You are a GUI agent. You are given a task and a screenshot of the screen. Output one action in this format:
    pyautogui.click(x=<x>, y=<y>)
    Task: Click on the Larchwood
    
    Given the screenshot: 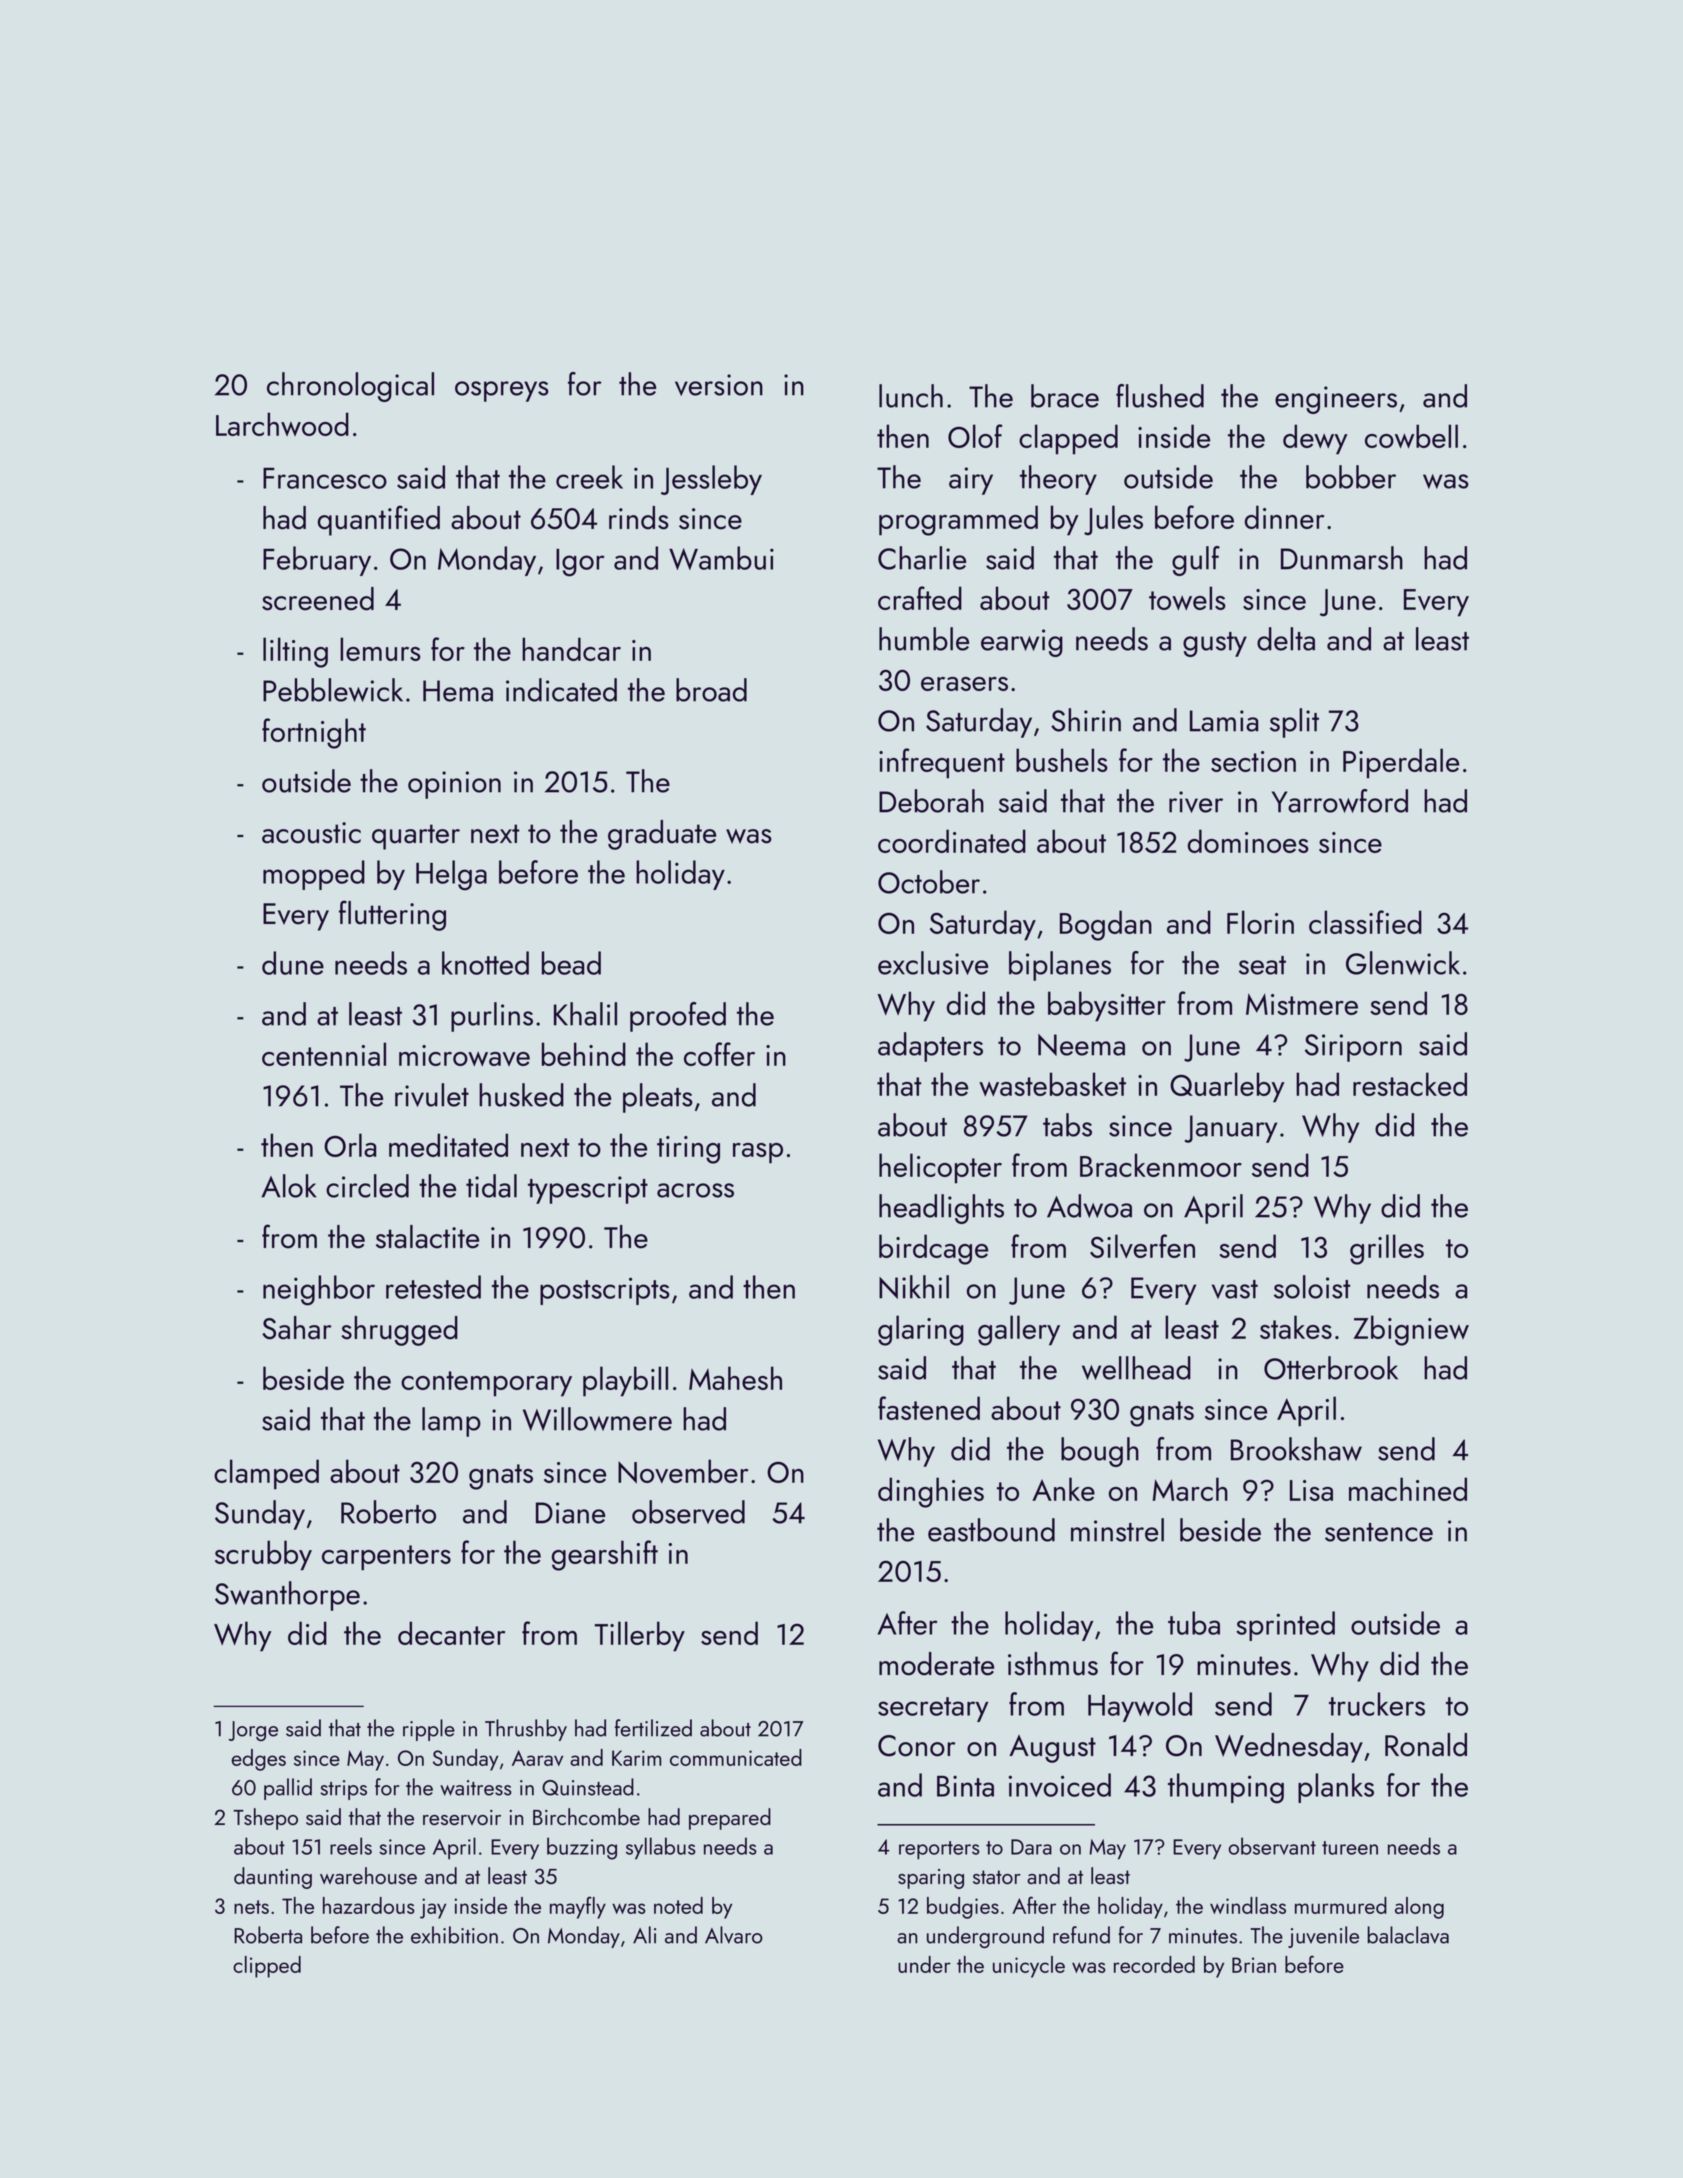 What is the action you would take?
    pyautogui.click(x=282, y=424)
